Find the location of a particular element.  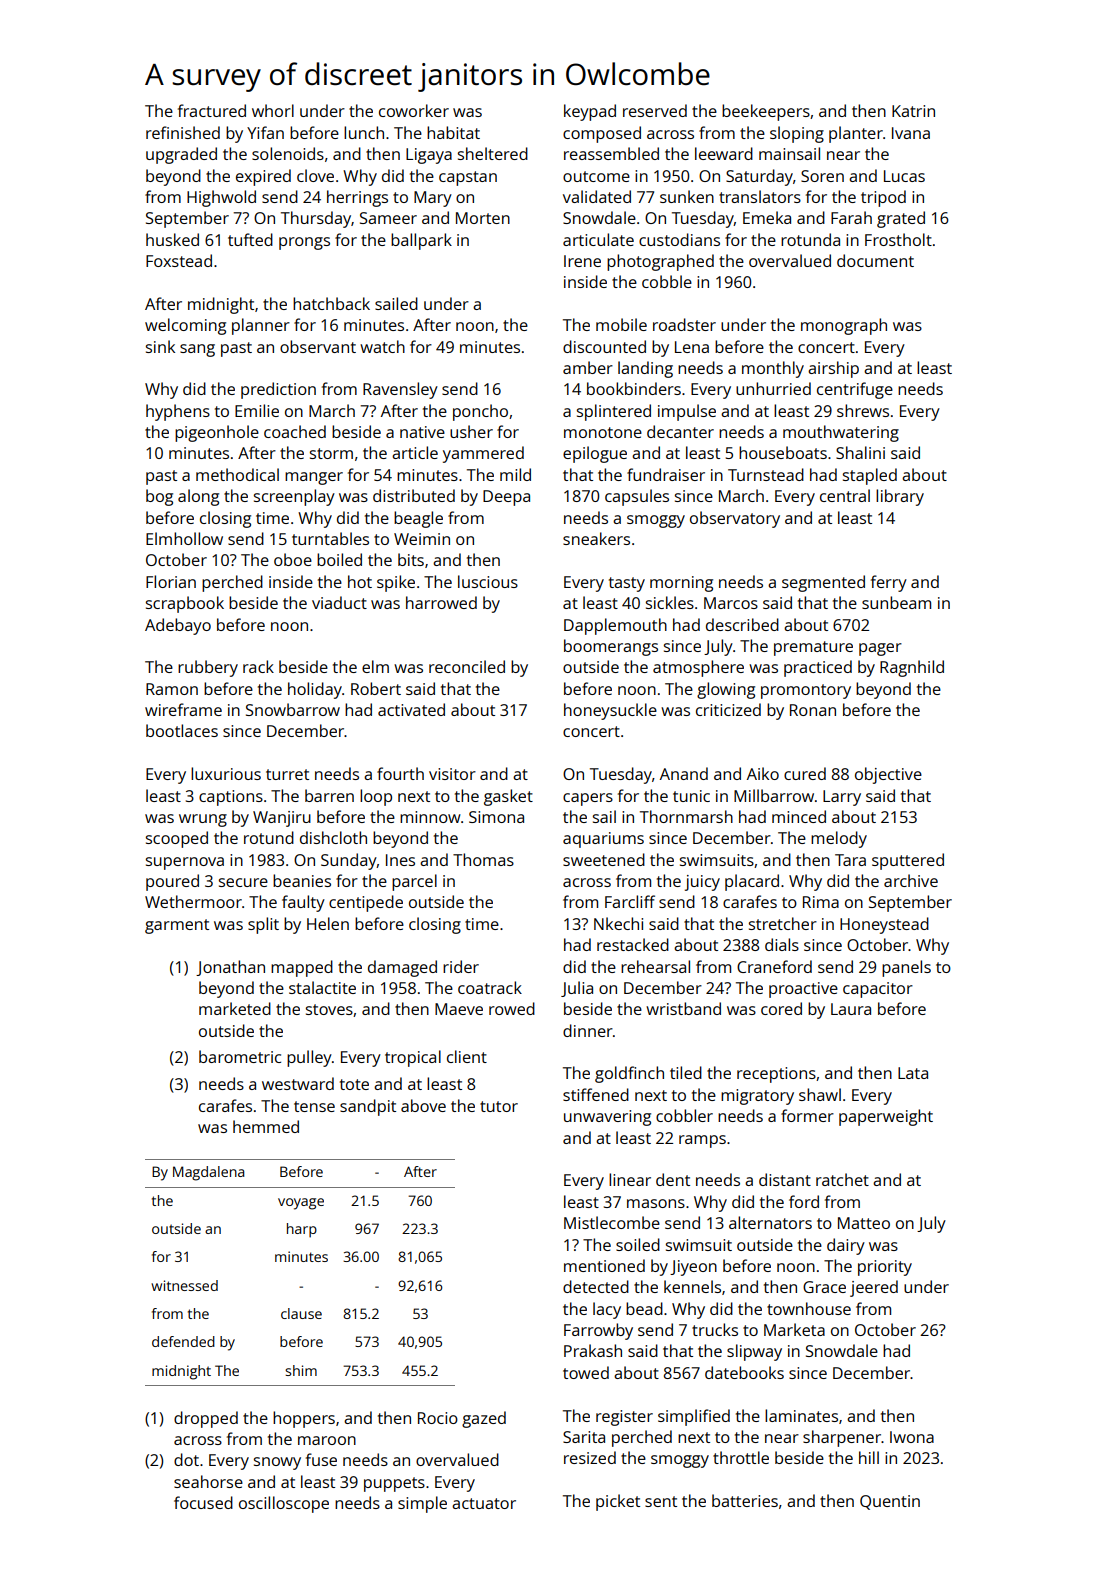

Ragnhild is located at coordinates (912, 668).
